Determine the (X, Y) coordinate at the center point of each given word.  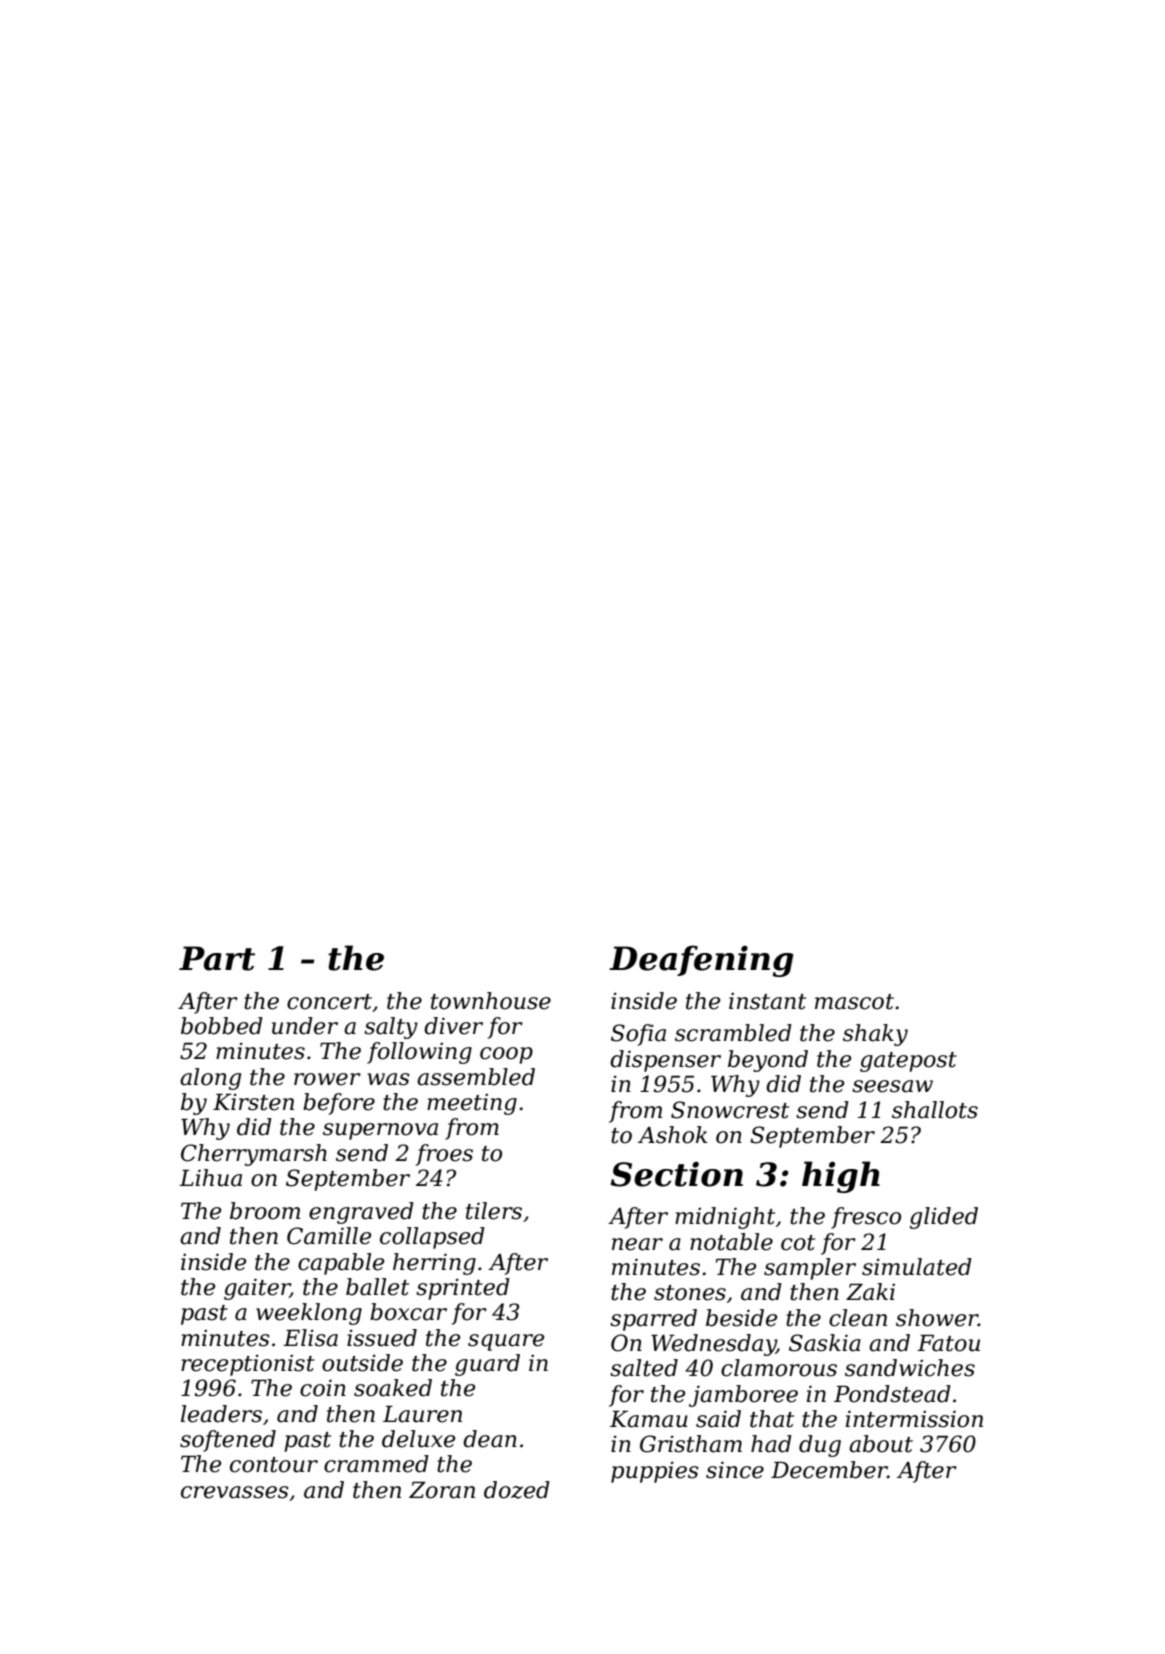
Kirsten (253, 1102)
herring (434, 1264)
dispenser (665, 1061)
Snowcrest (730, 1110)
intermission (914, 1419)
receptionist (248, 1365)
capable (341, 1264)
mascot (854, 1002)
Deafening (701, 961)
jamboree (743, 1396)
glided (944, 1218)
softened (228, 1441)
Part (217, 958)
